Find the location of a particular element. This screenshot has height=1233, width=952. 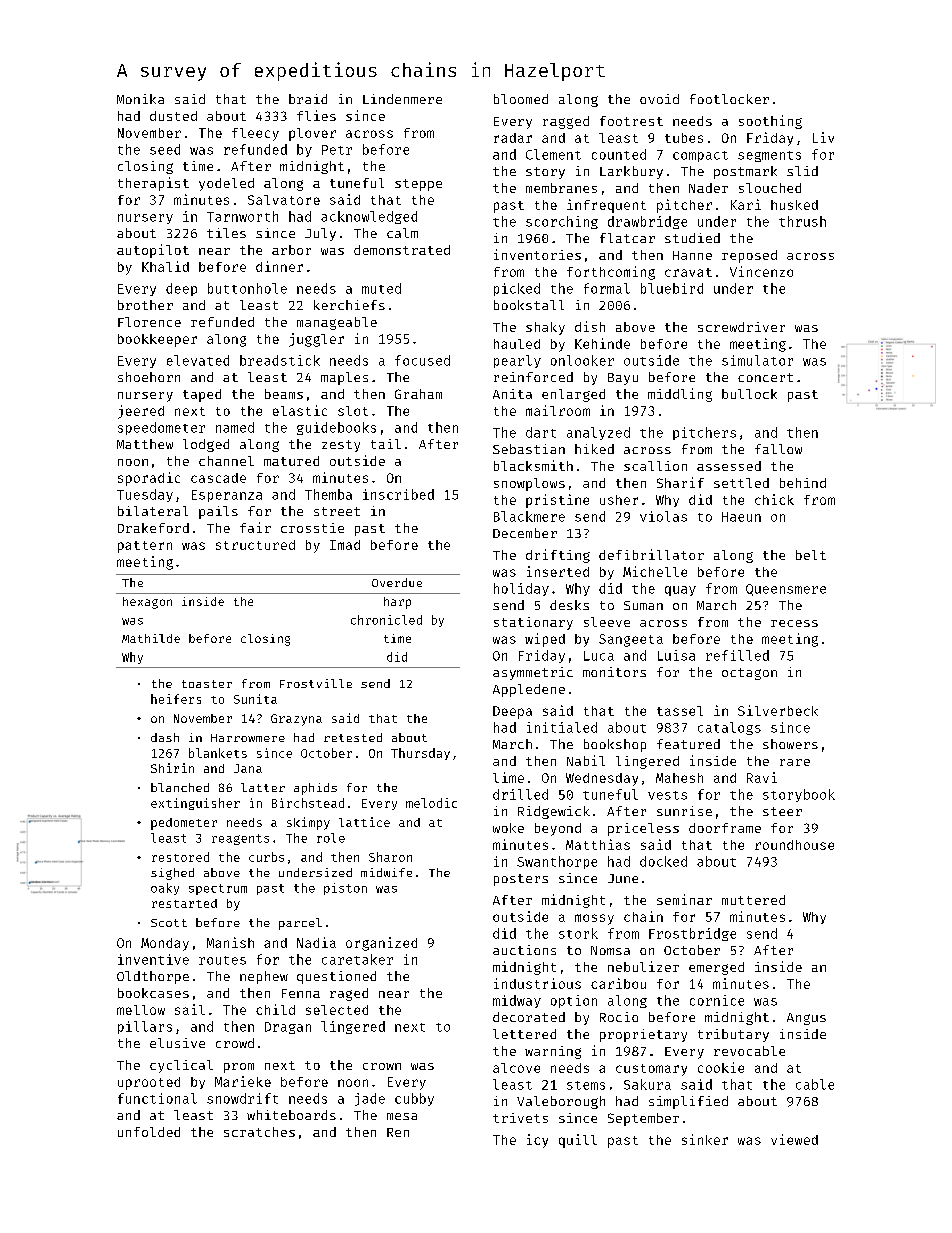

sunrise is located at coordinates (684, 811).
